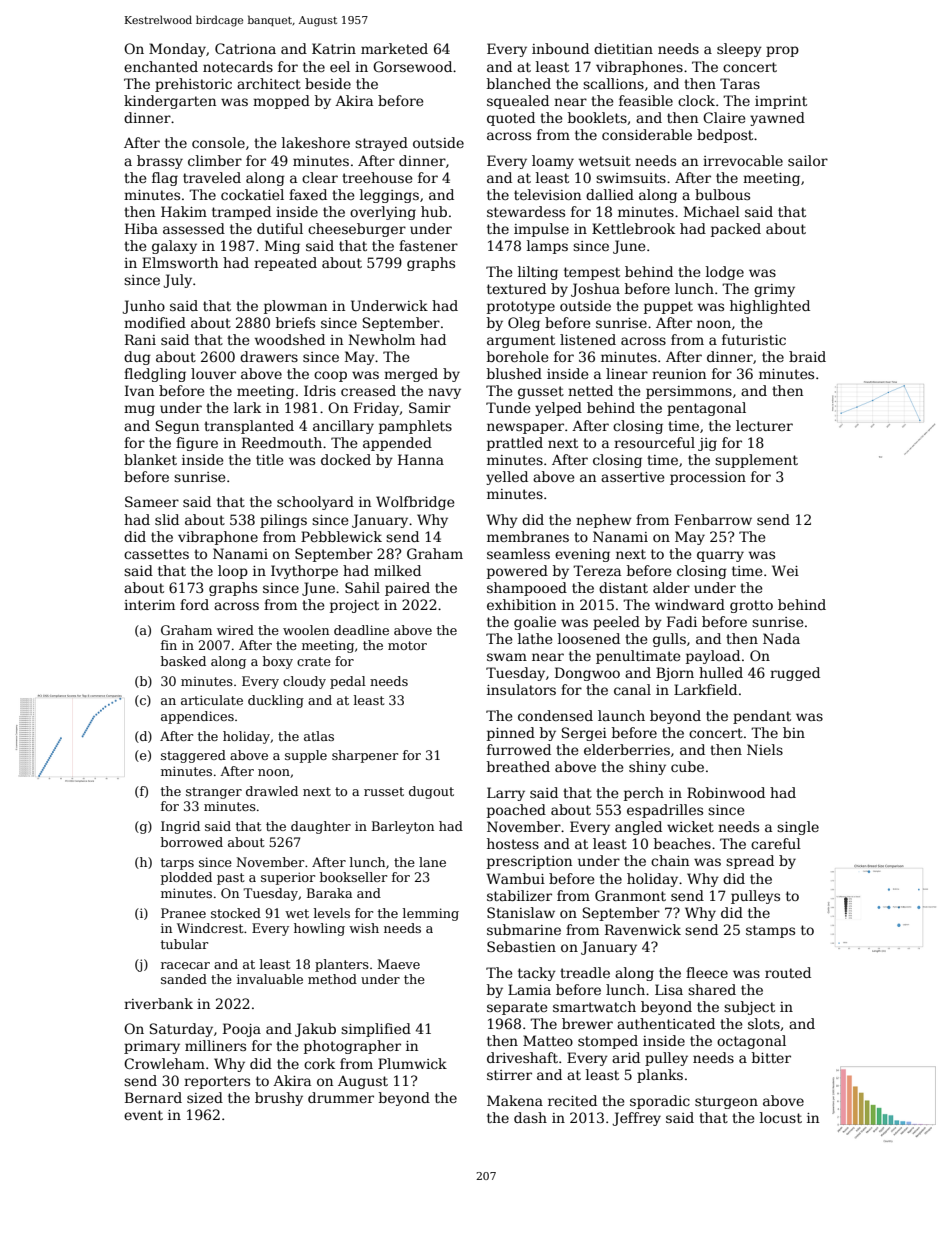  What do you see at coordinates (530, 1117) in the screenshot?
I see `dash` at bounding box center [530, 1117].
